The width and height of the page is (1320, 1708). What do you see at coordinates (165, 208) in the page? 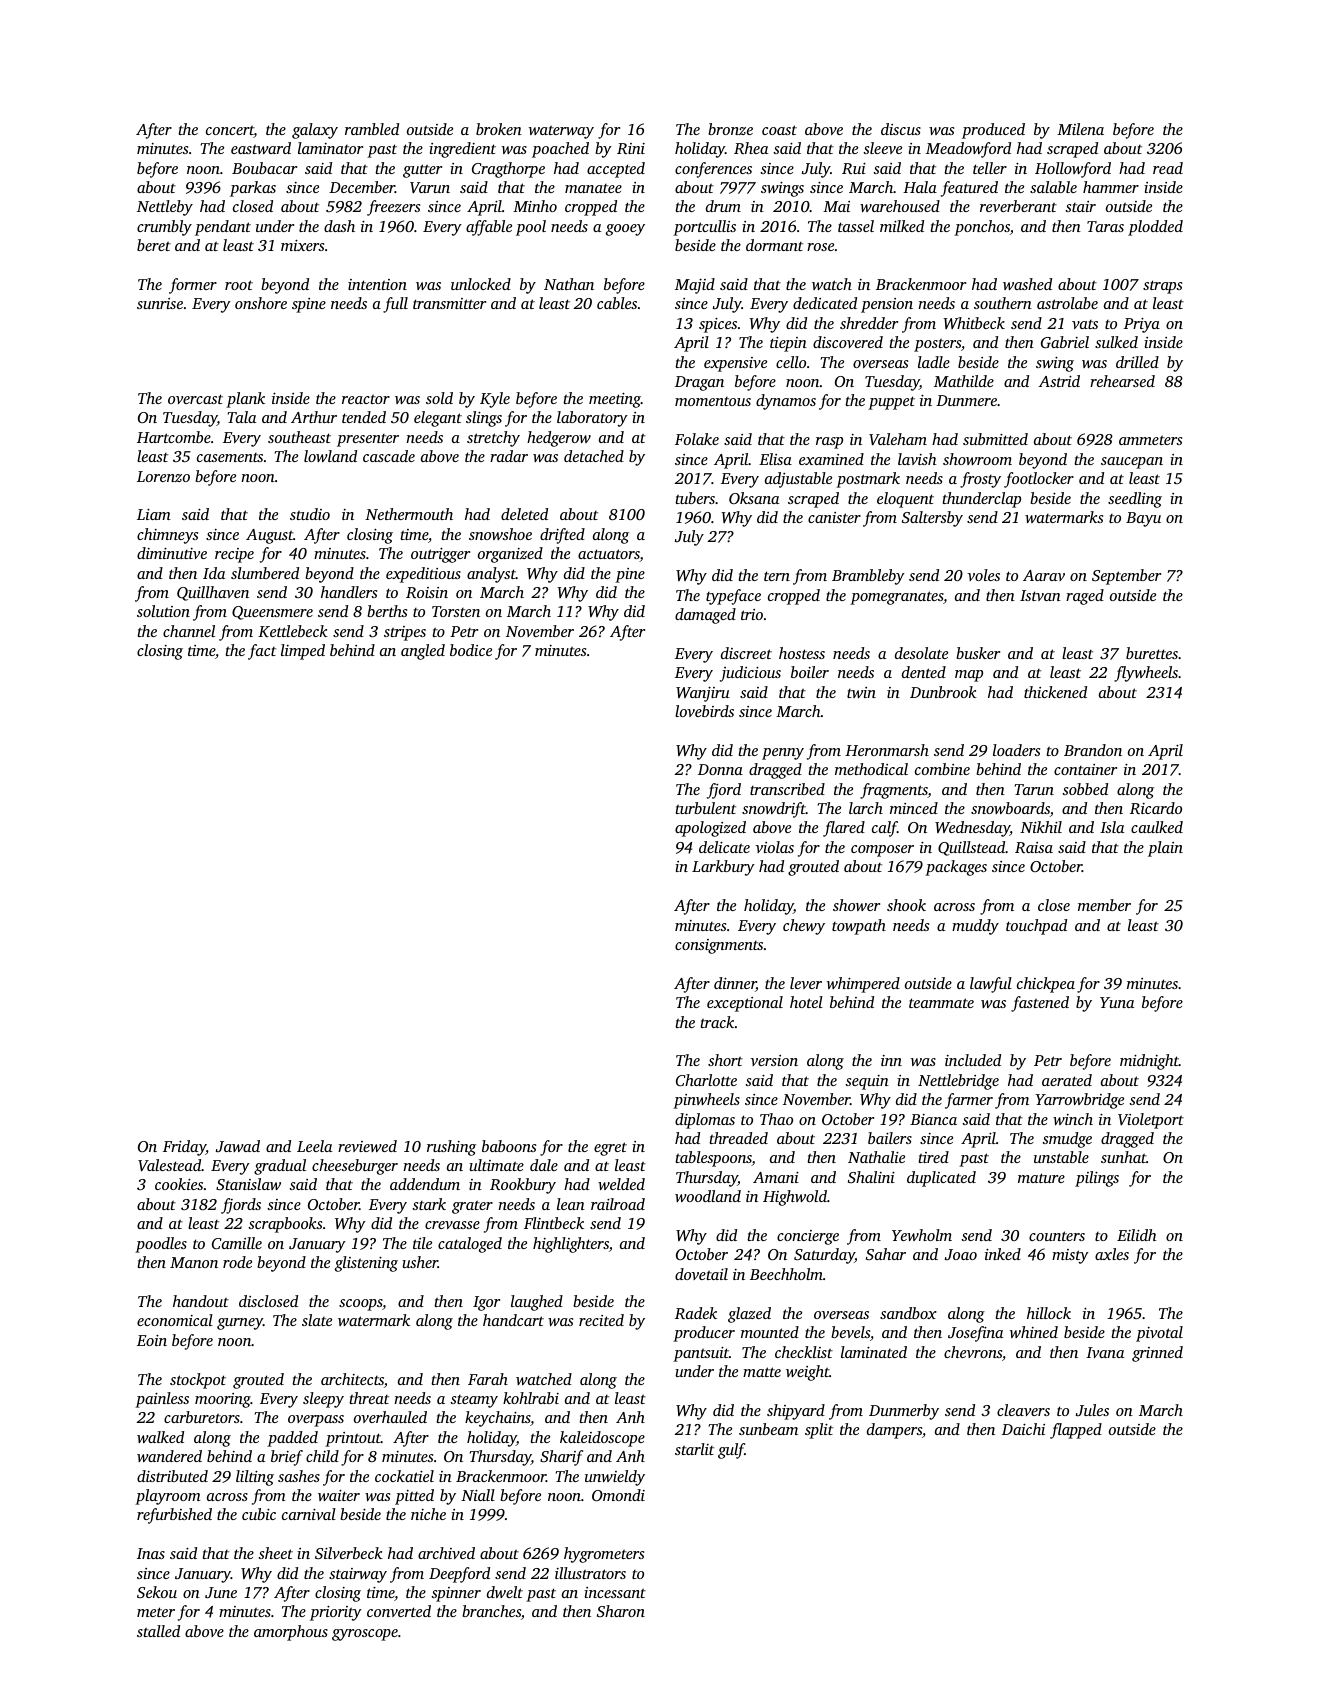
I see `Nettleby` at bounding box center [165, 208].
